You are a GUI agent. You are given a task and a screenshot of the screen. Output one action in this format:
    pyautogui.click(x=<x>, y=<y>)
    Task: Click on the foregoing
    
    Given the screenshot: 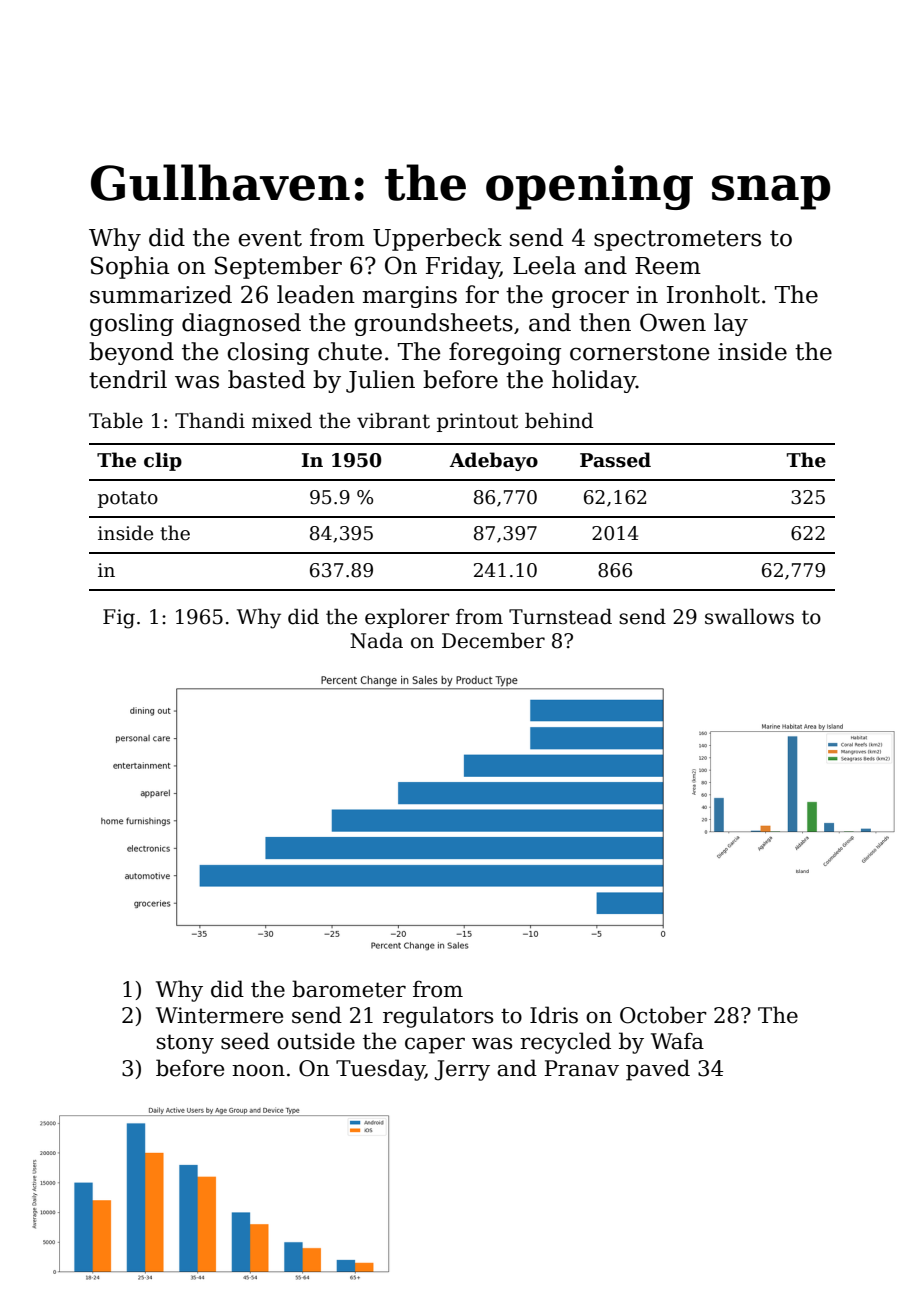 What is the action you would take?
    pyautogui.click(x=505, y=353)
